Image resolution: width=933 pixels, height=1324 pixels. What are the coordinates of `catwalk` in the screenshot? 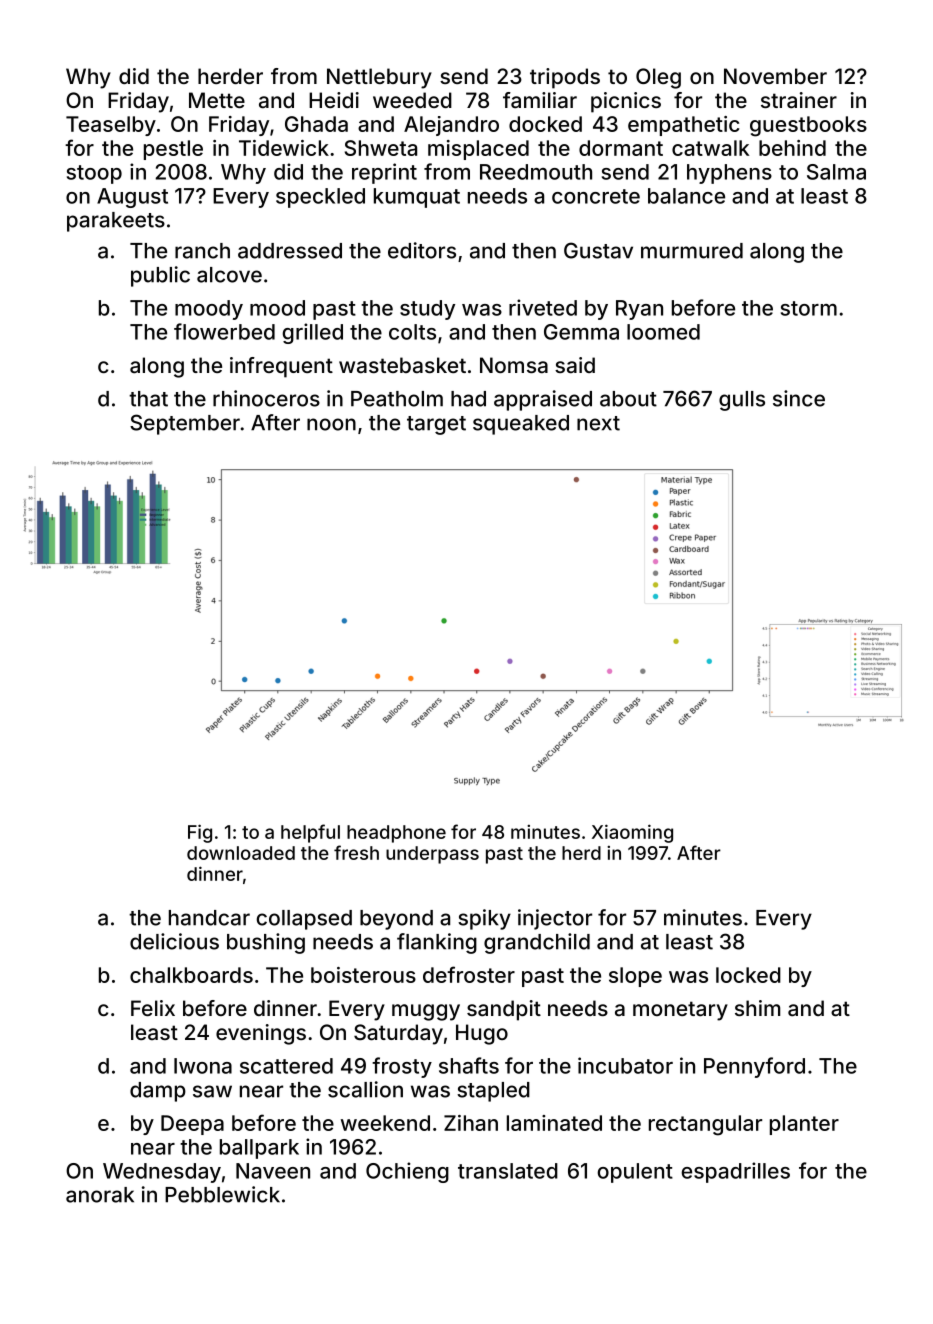 It's located at (710, 148).
